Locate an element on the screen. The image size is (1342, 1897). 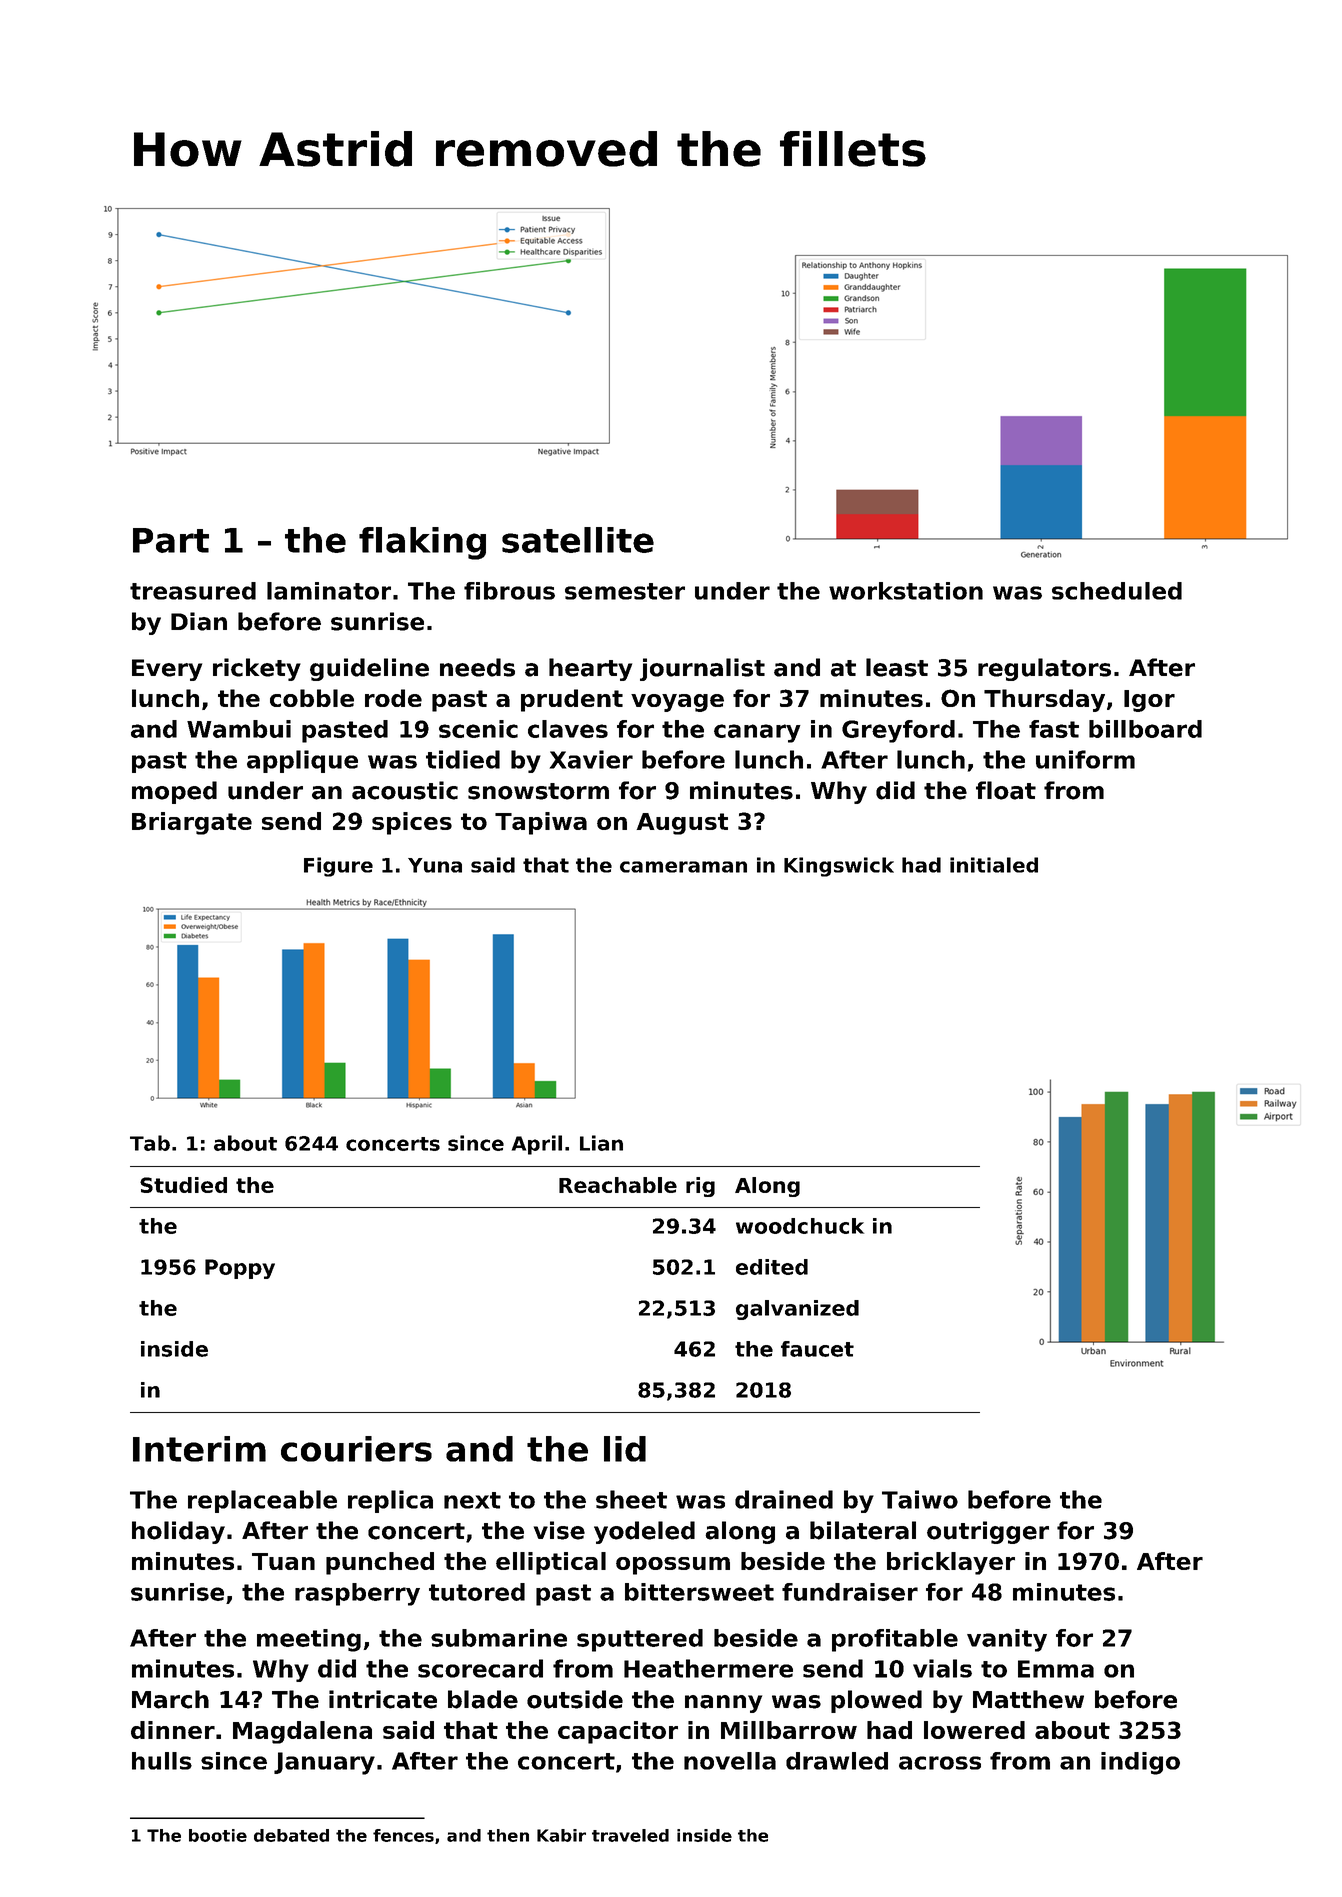
workstation is located at coordinates (906, 591).
